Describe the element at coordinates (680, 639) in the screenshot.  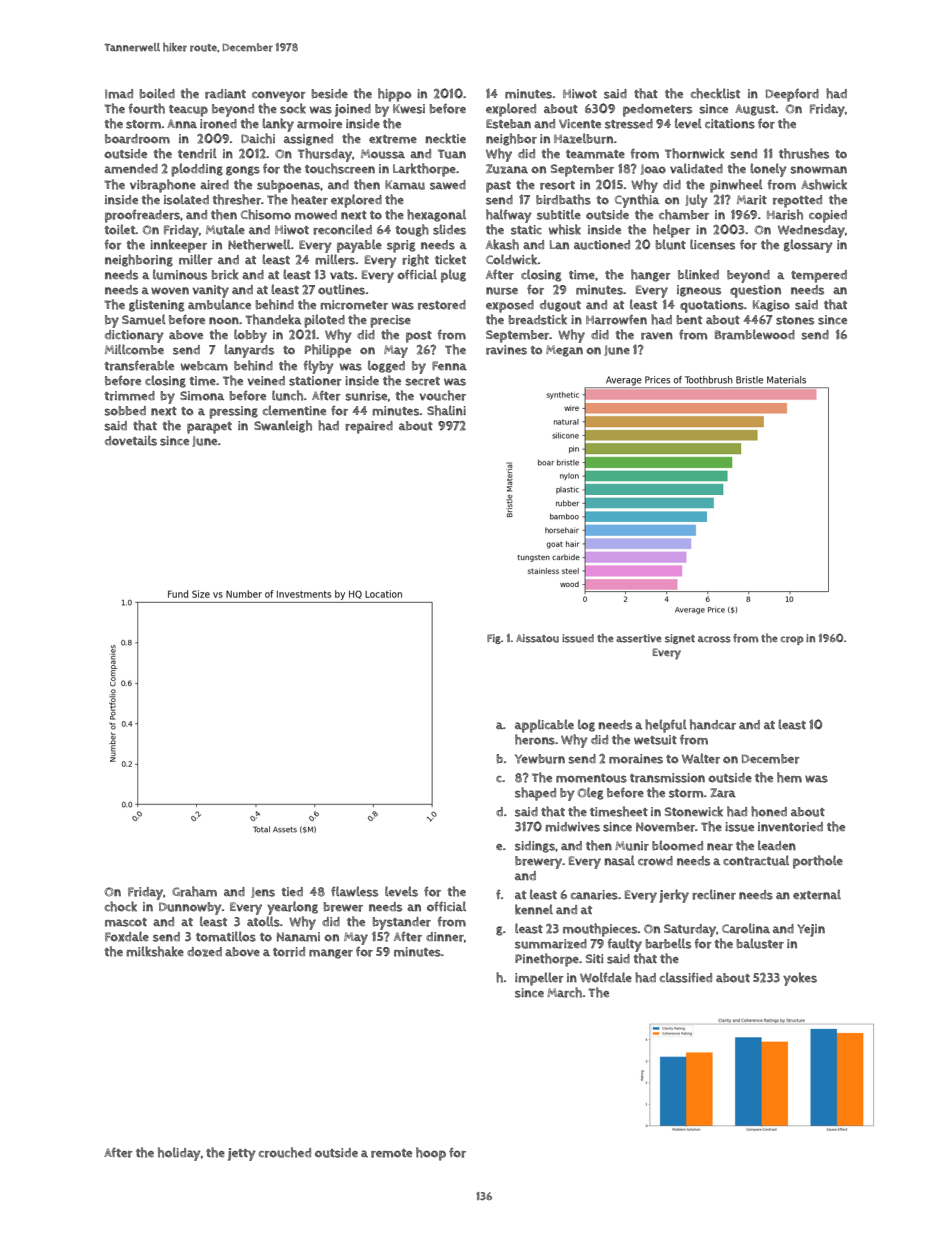
I see `signet` at that location.
